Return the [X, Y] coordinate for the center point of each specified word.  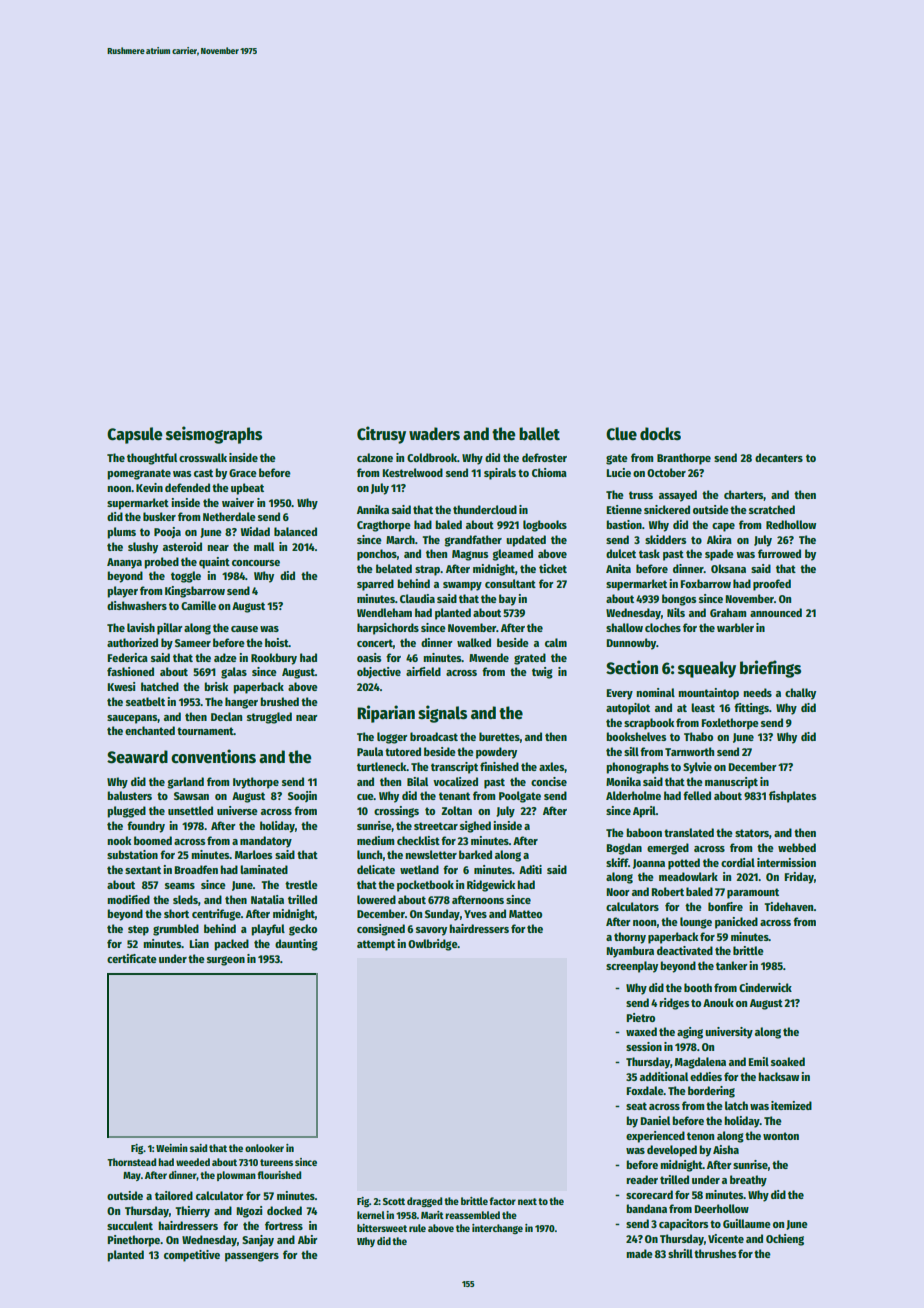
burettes [499, 736]
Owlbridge [432, 945]
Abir [308, 1239]
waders [434, 434]
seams [180, 886]
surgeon [226, 961]
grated [530, 659]
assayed [678, 496]
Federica [127, 657]
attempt [376, 945]
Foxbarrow [705, 583]
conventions [213, 756]
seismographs [214, 435]
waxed [641, 1031]
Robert [667, 891]
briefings [770, 669]
